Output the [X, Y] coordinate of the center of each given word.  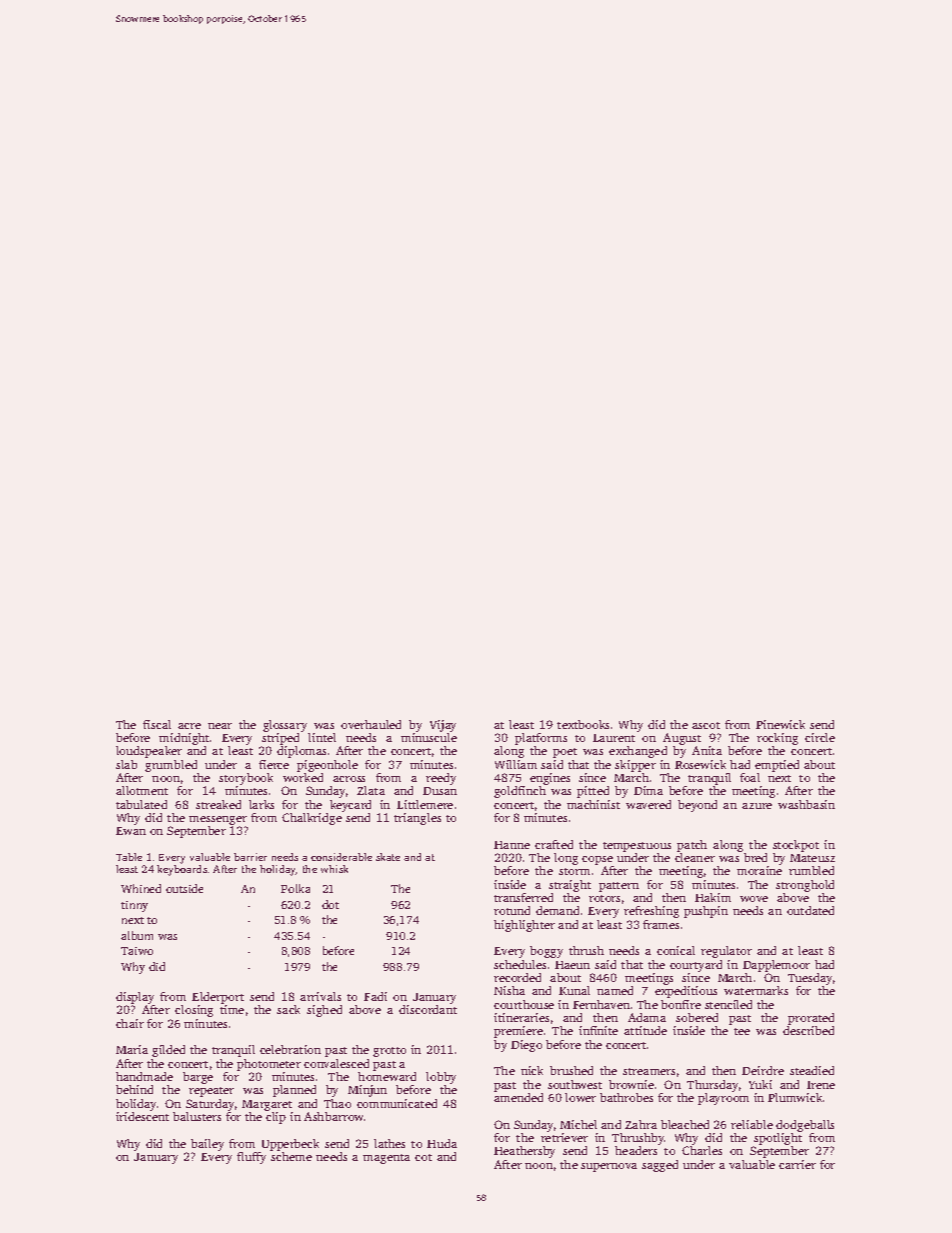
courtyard [696, 966]
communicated [397, 1103]
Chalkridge [312, 819]
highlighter [524, 926]
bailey [207, 1145]
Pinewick [780, 724]
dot [330, 904]
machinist [593, 804]
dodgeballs [805, 1126]
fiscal [157, 724]
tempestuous [637, 847]
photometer [269, 1065]
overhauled [371, 724]
